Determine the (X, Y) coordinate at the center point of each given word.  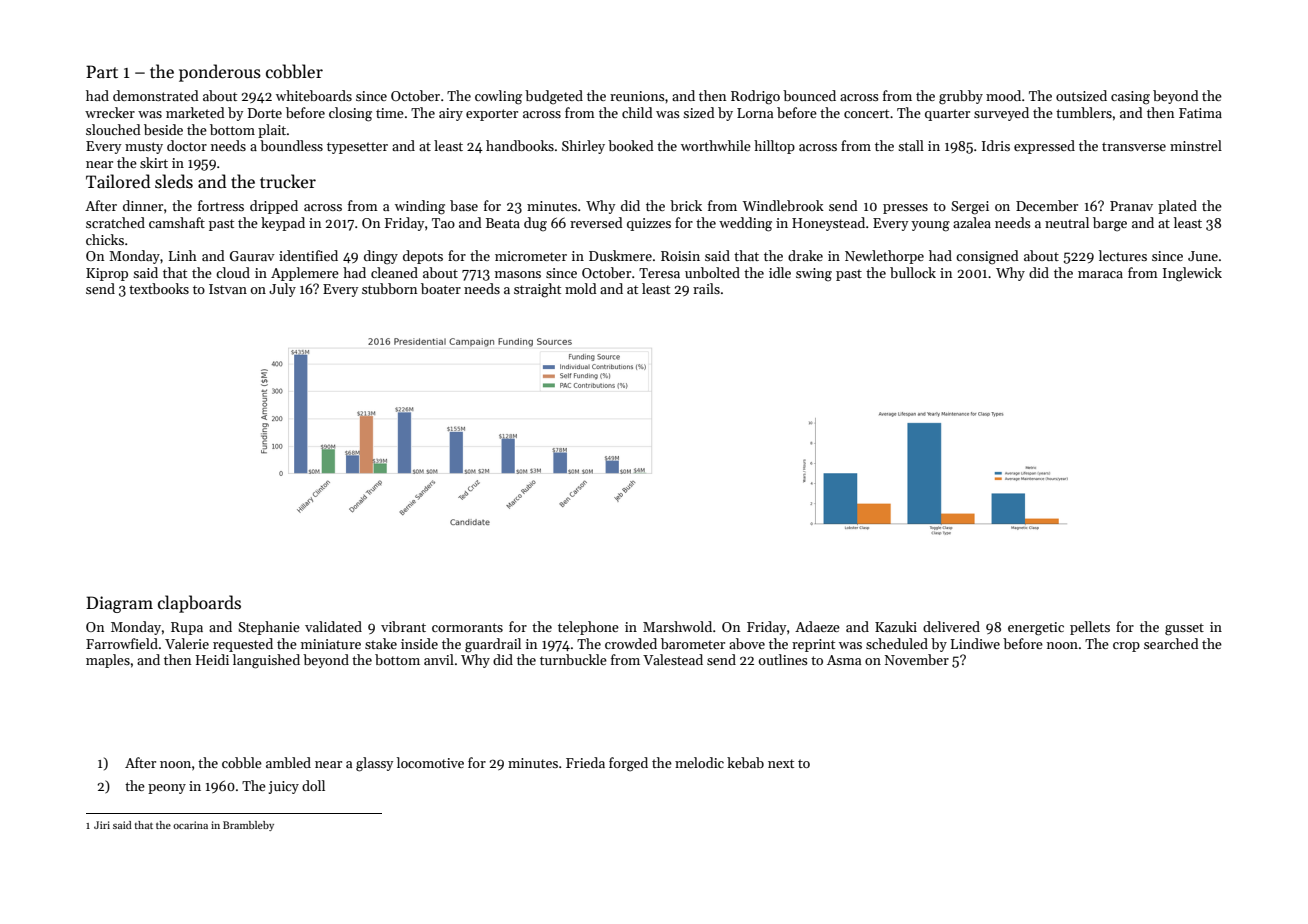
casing (1130, 98)
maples (108, 661)
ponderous (220, 73)
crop (1126, 647)
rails (706, 288)
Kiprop (107, 274)
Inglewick (1192, 274)
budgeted (554, 97)
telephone (588, 628)
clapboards (199, 604)
